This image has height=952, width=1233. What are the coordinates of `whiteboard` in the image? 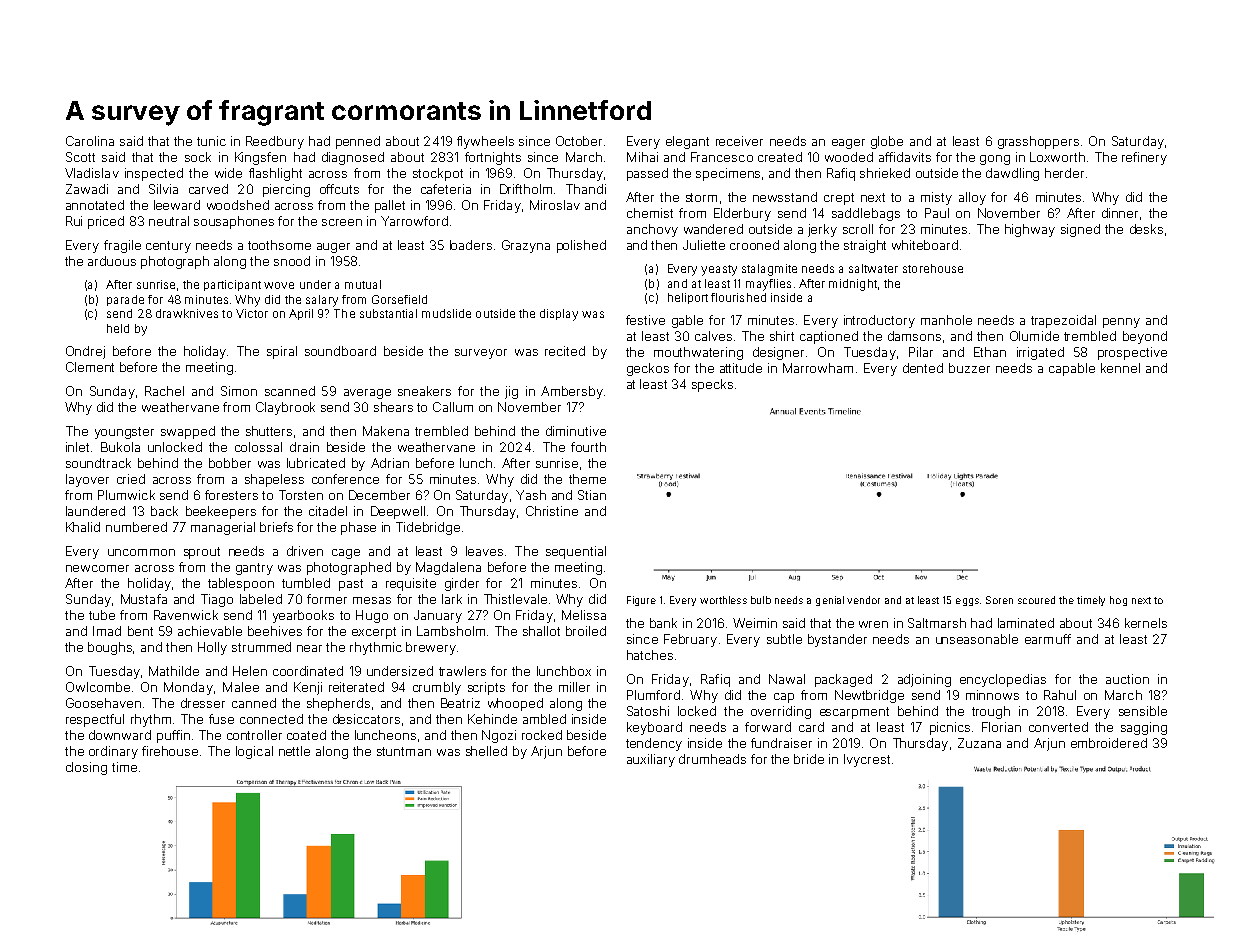 It's located at (925, 245).
